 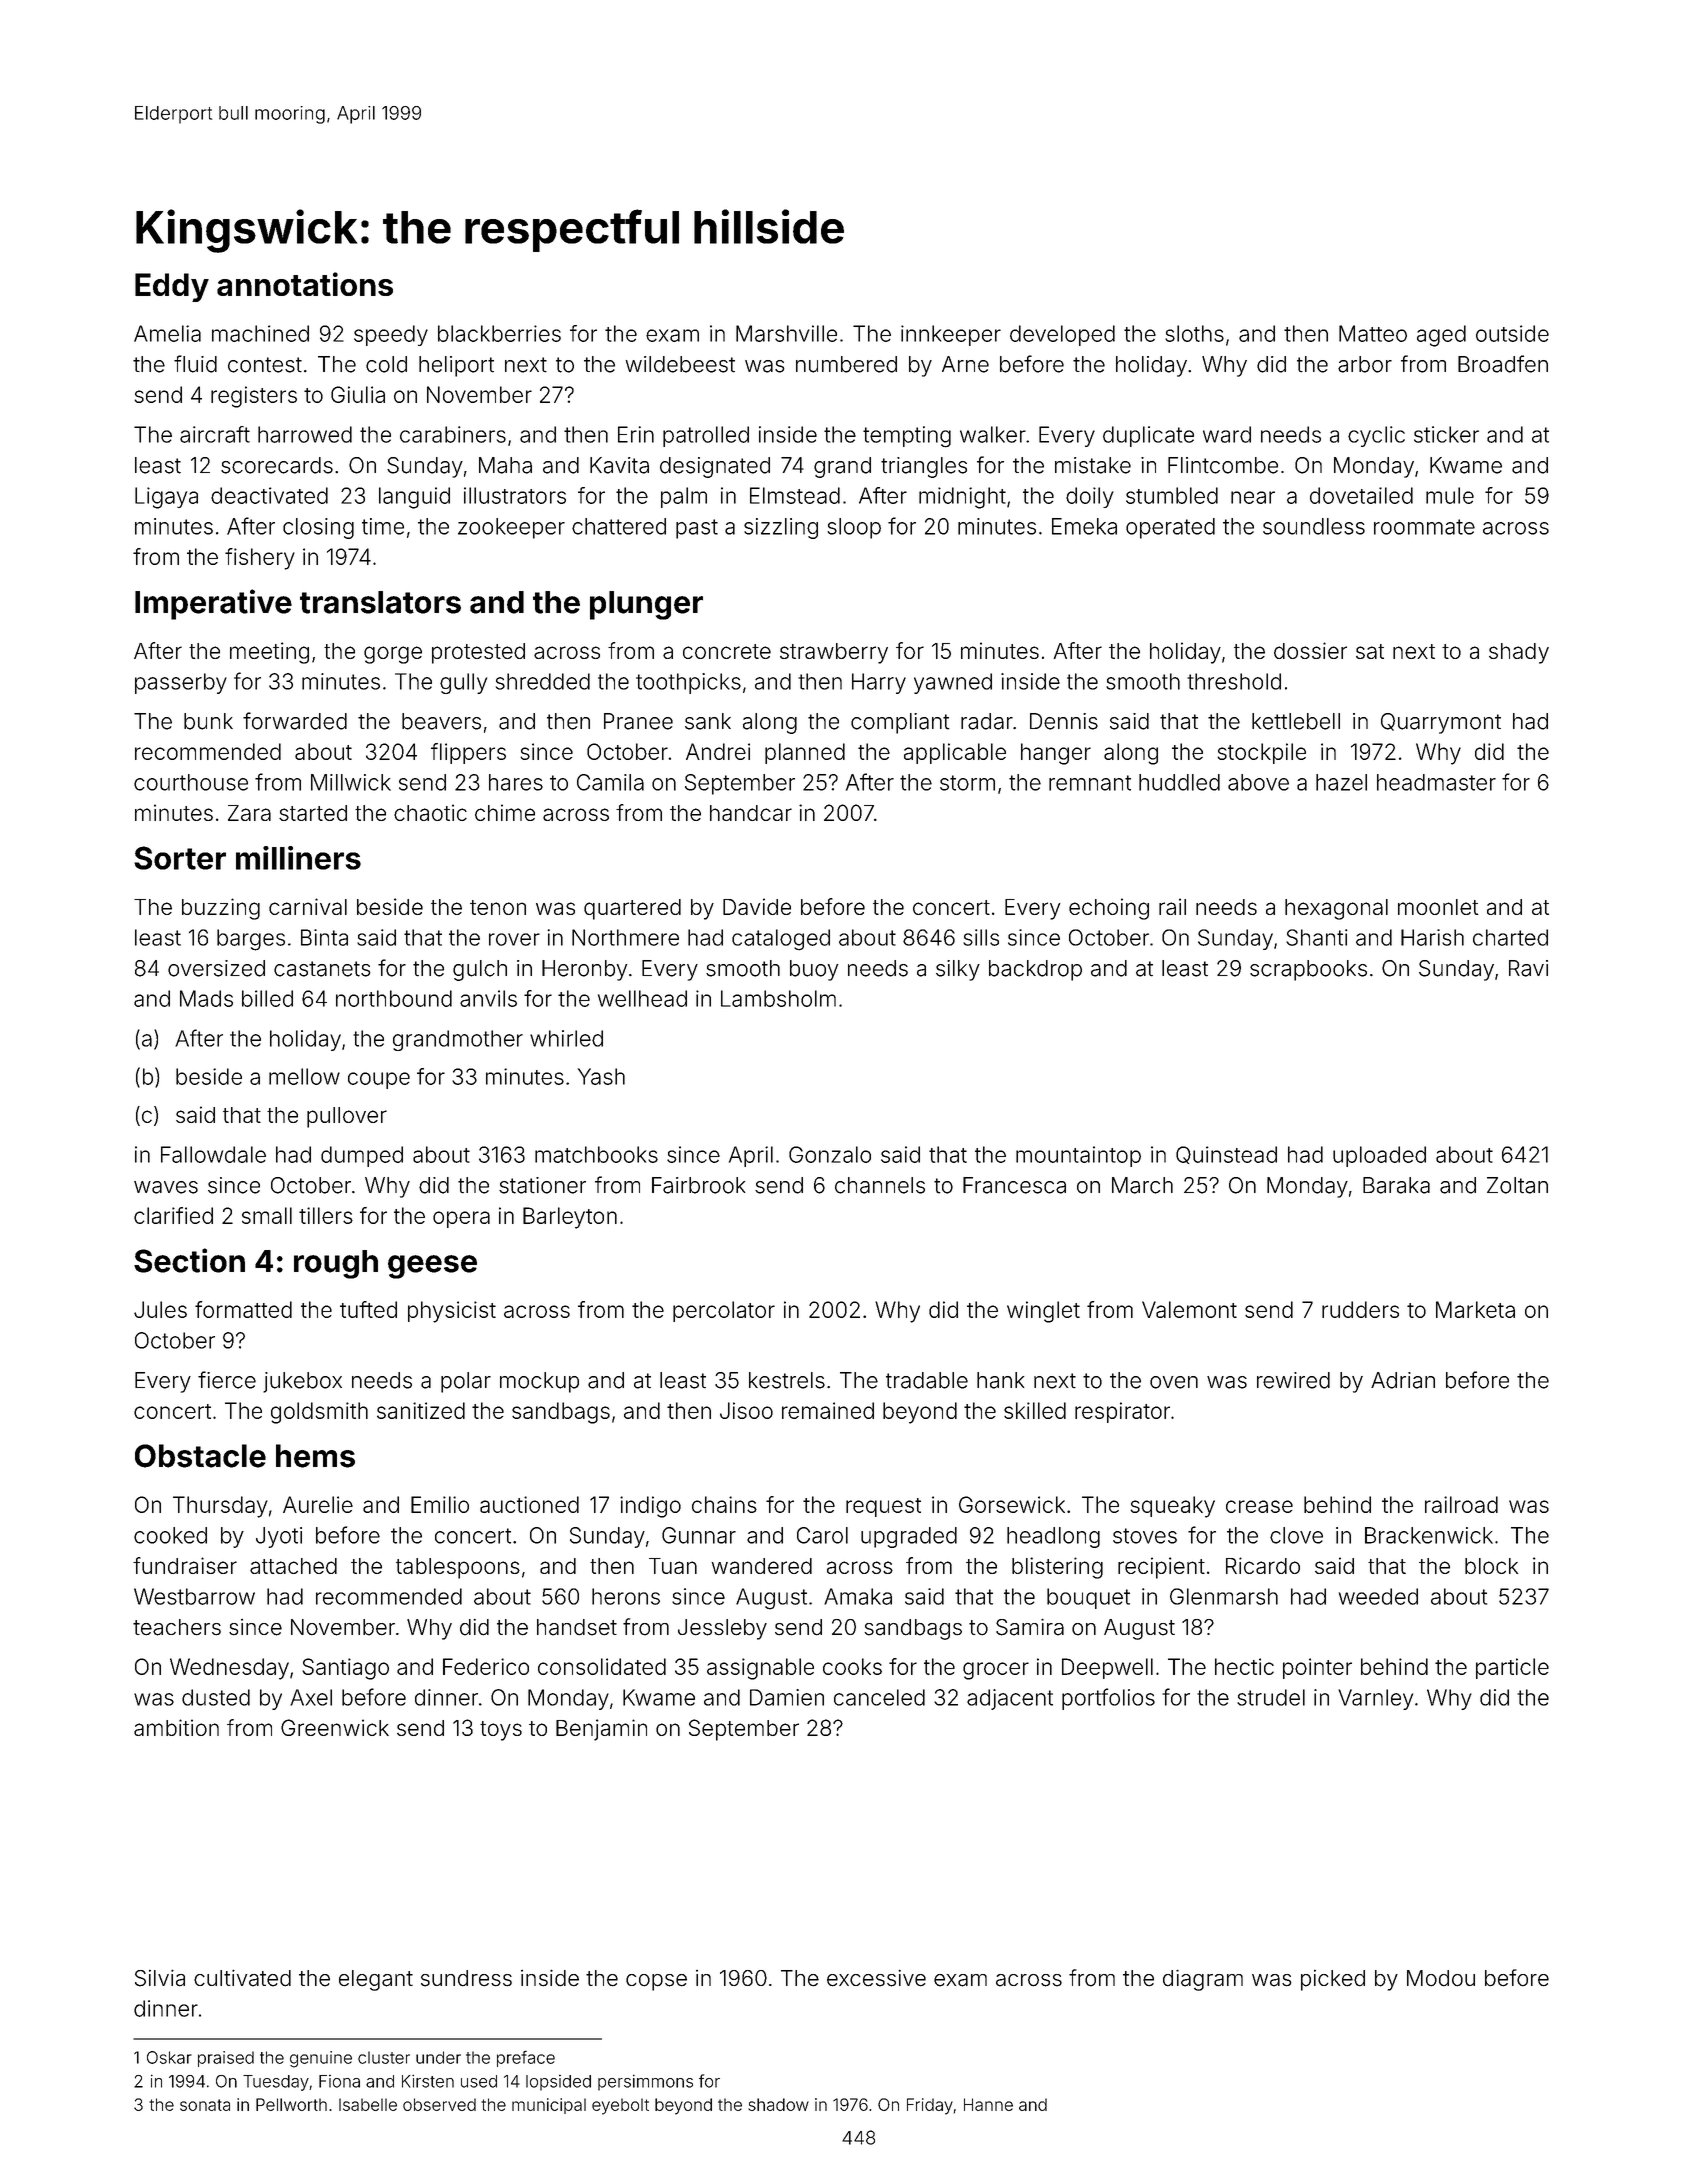 What do you see at coordinates (1375, 1699) in the image?
I see `Varnley` at bounding box center [1375, 1699].
